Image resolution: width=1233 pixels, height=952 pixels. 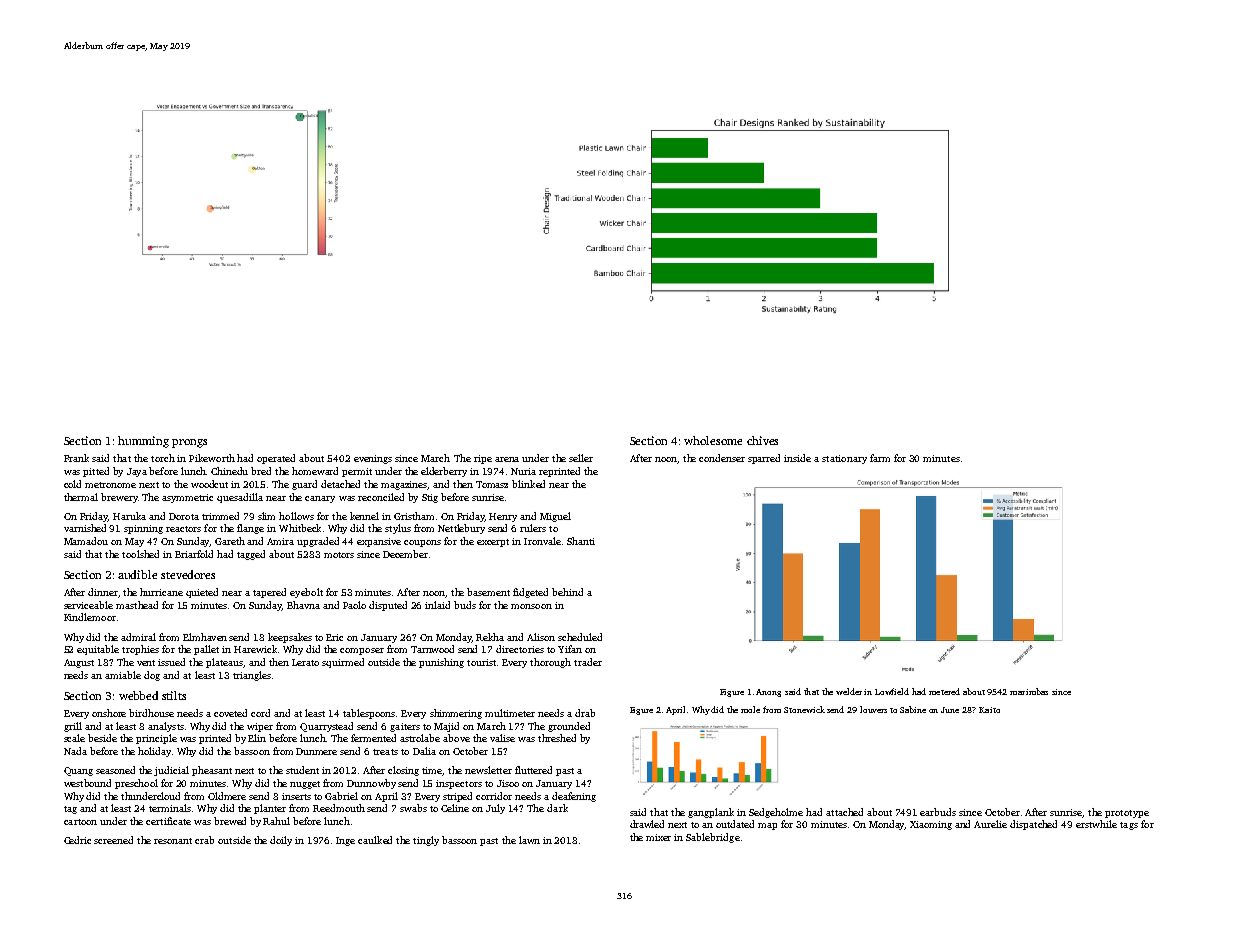 What do you see at coordinates (581, 541) in the image?
I see `Shanti` at bounding box center [581, 541].
